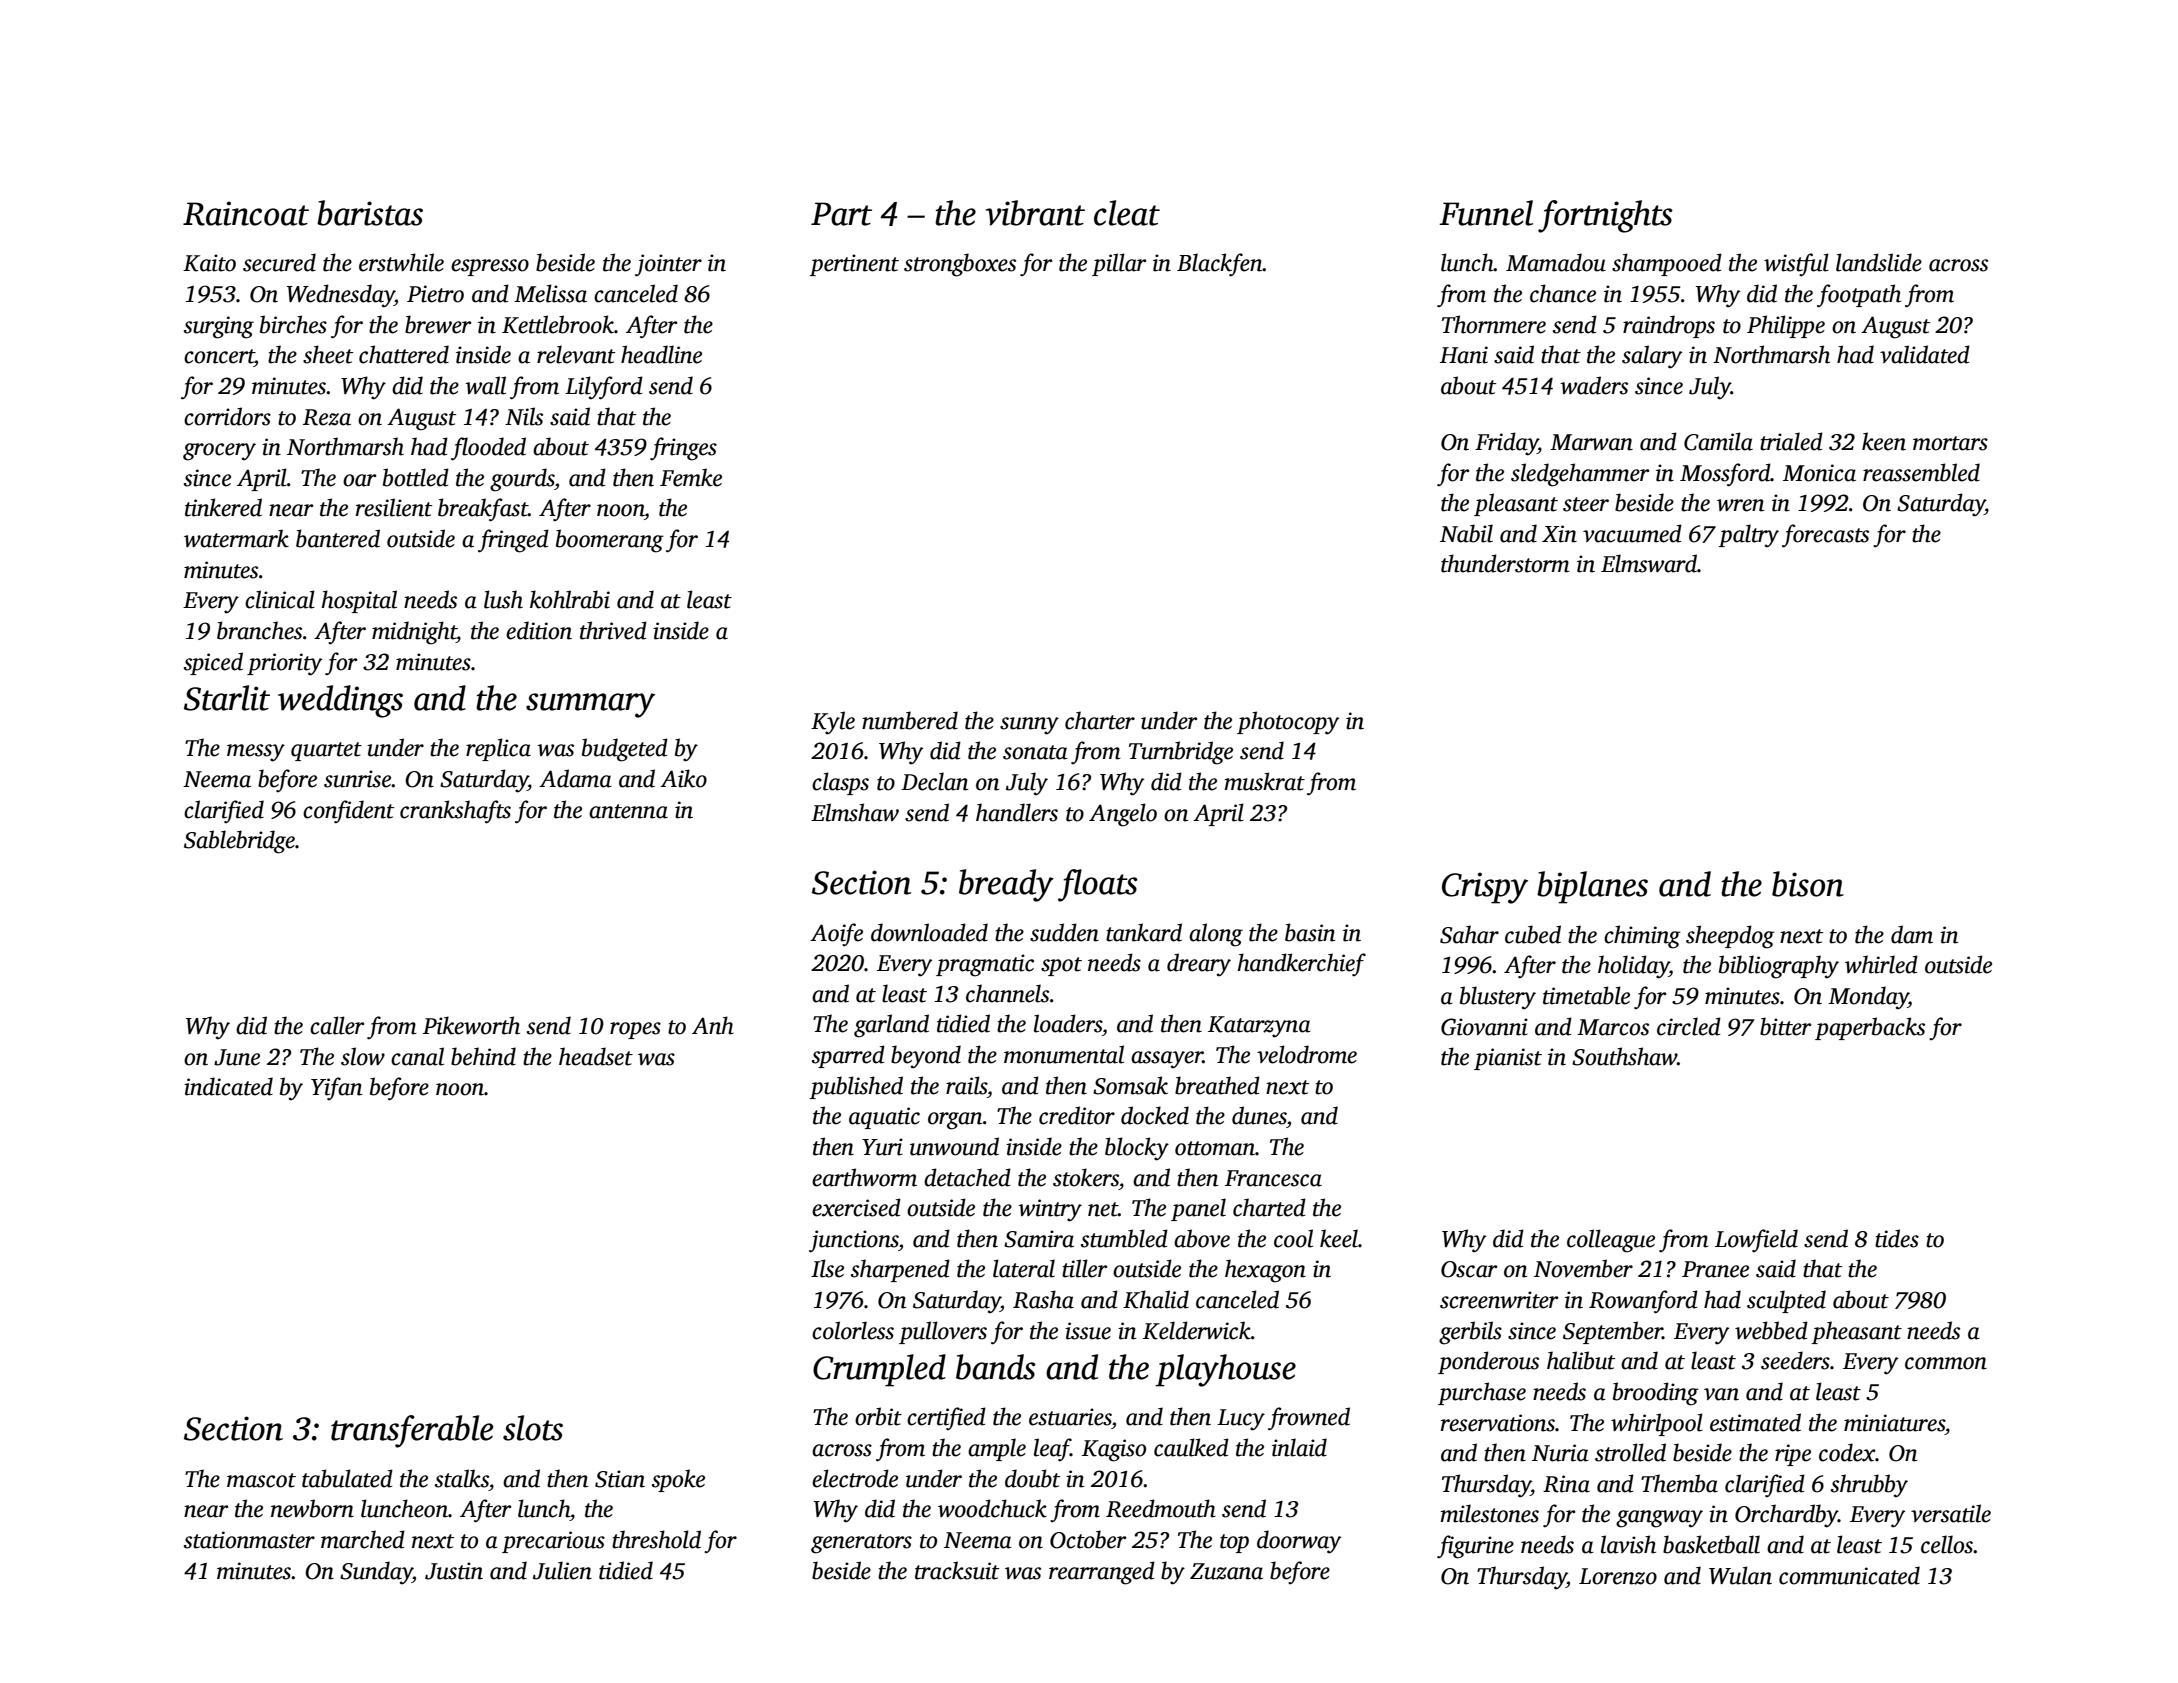 This screenshot has height=1683, width=2178. What do you see at coordinates (503, 599) in the screenshot?
I see `lush` at bounding box center [503, 599].
